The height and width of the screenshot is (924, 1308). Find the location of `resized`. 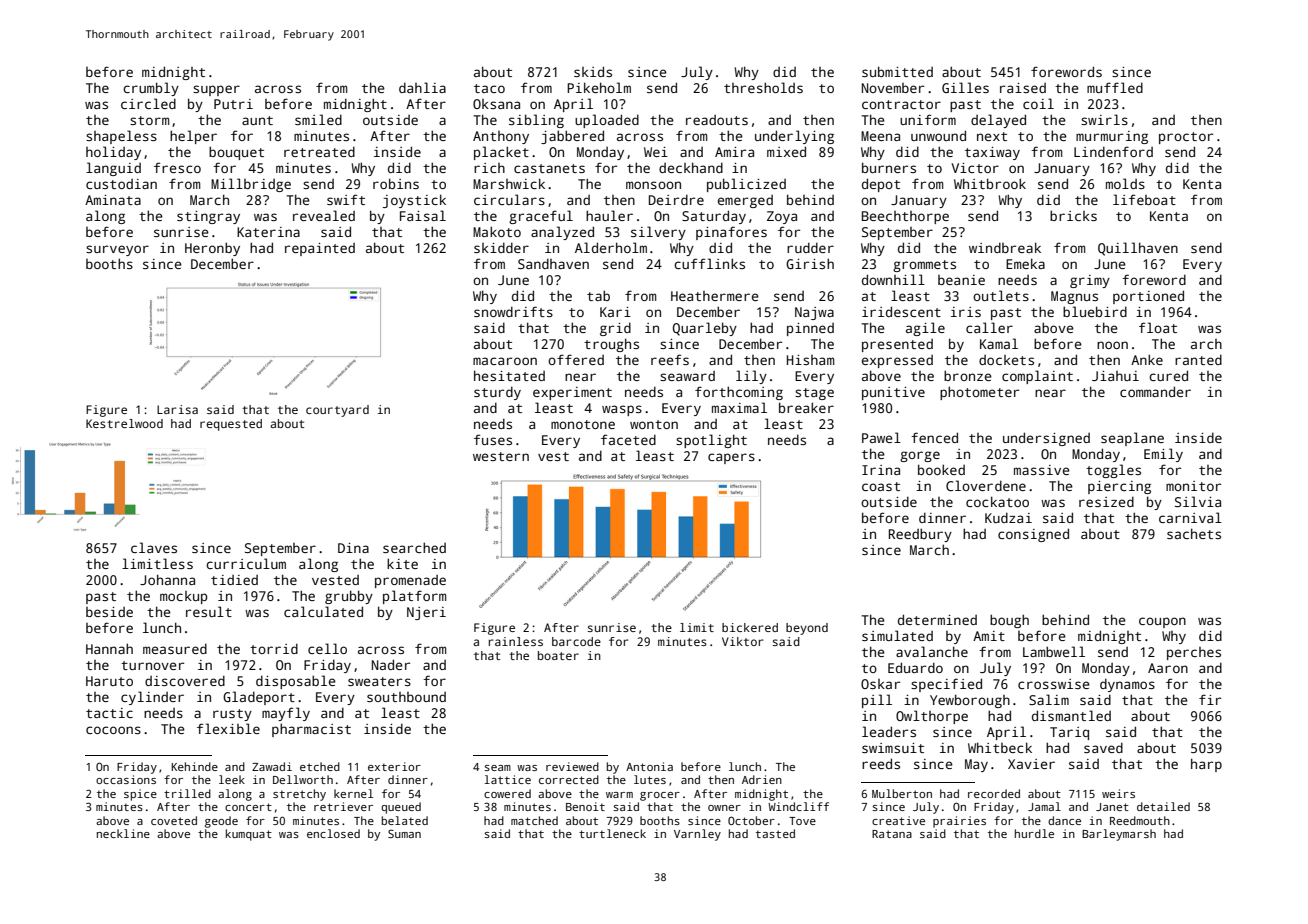

resized is located at coordinates (1106, 501).
